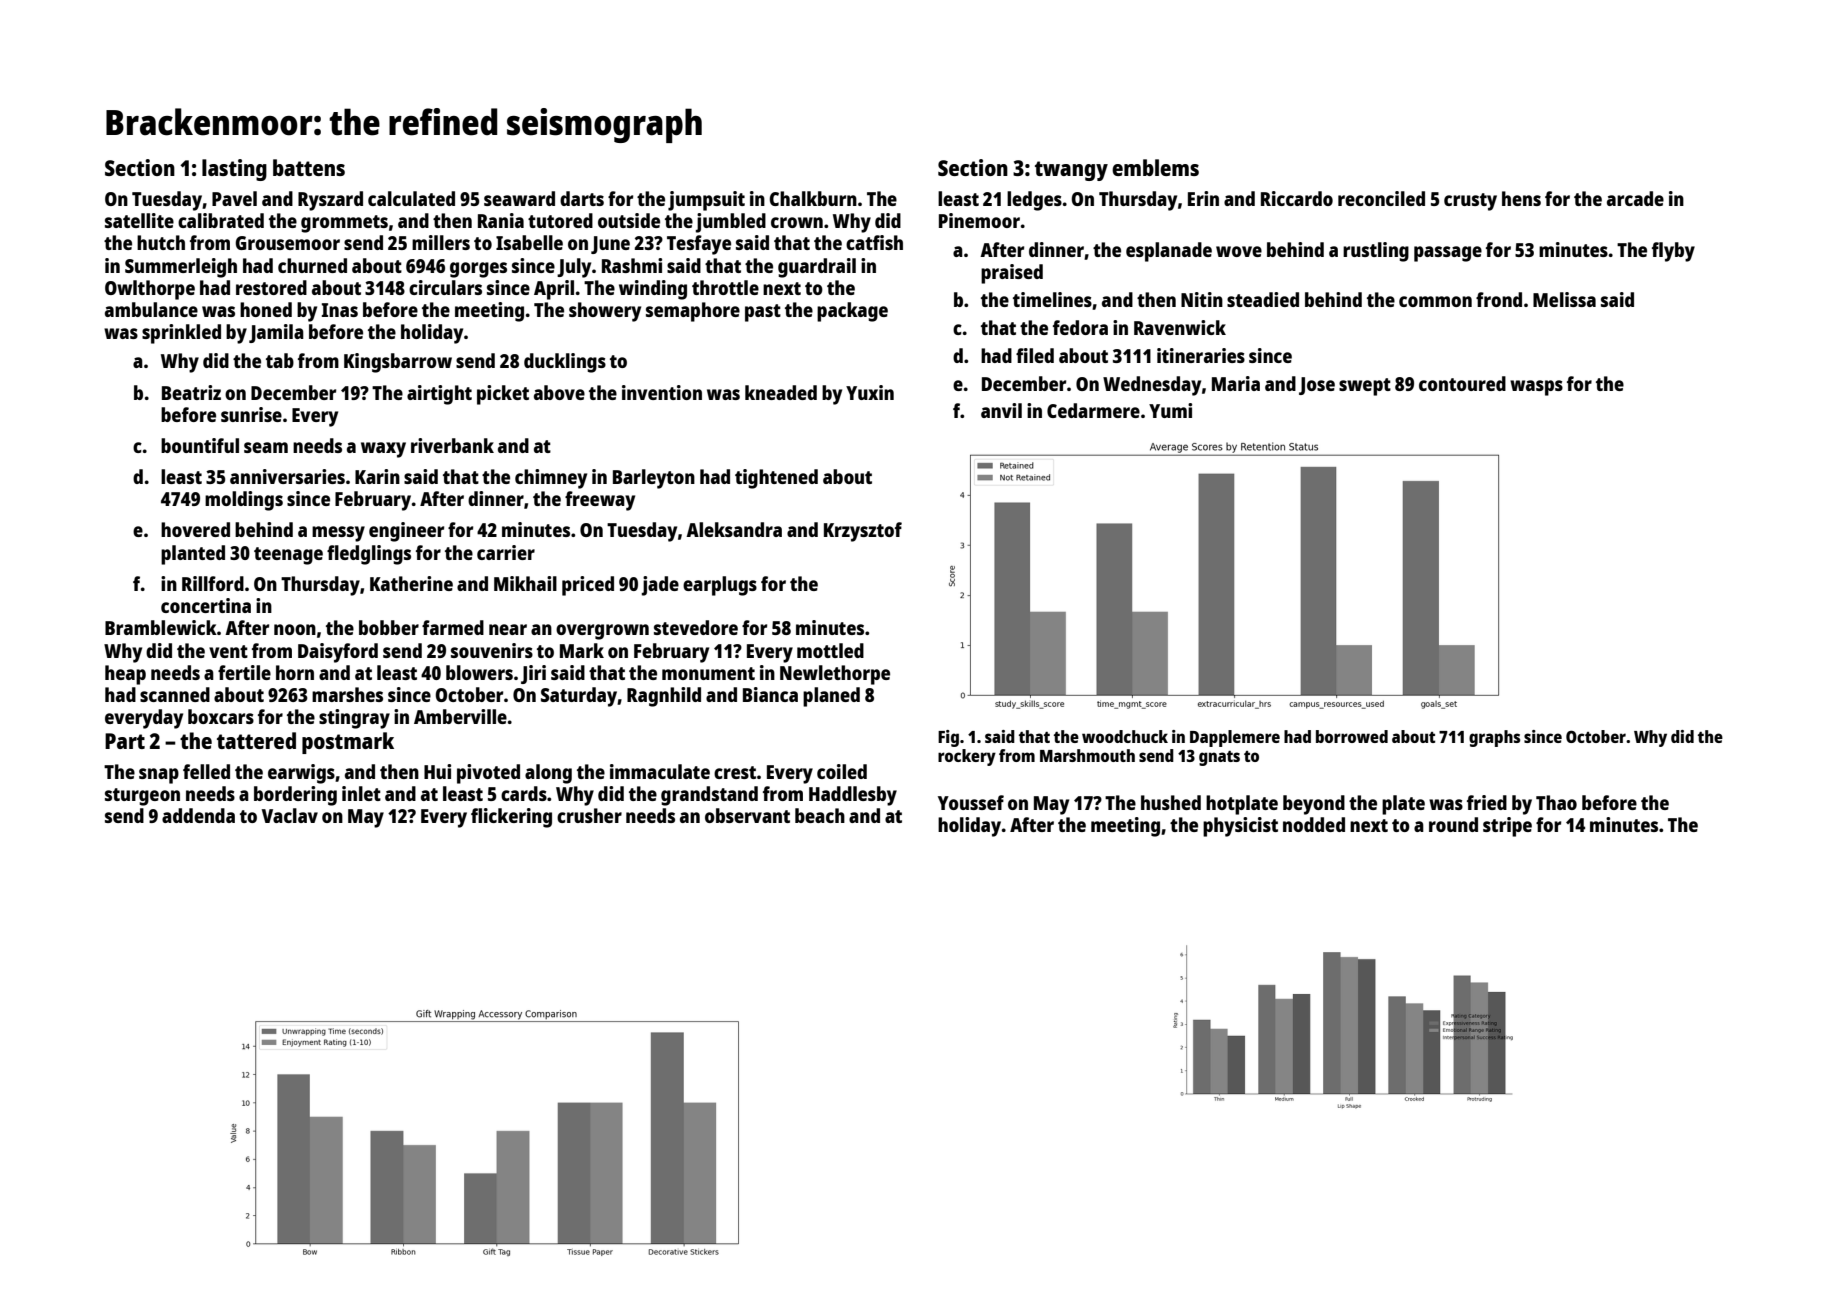 This document has width=1846, height=1305. What do you see at coordinates (1499, 299) in the document?
I see `frond` at bounding box center [1499, 299].
